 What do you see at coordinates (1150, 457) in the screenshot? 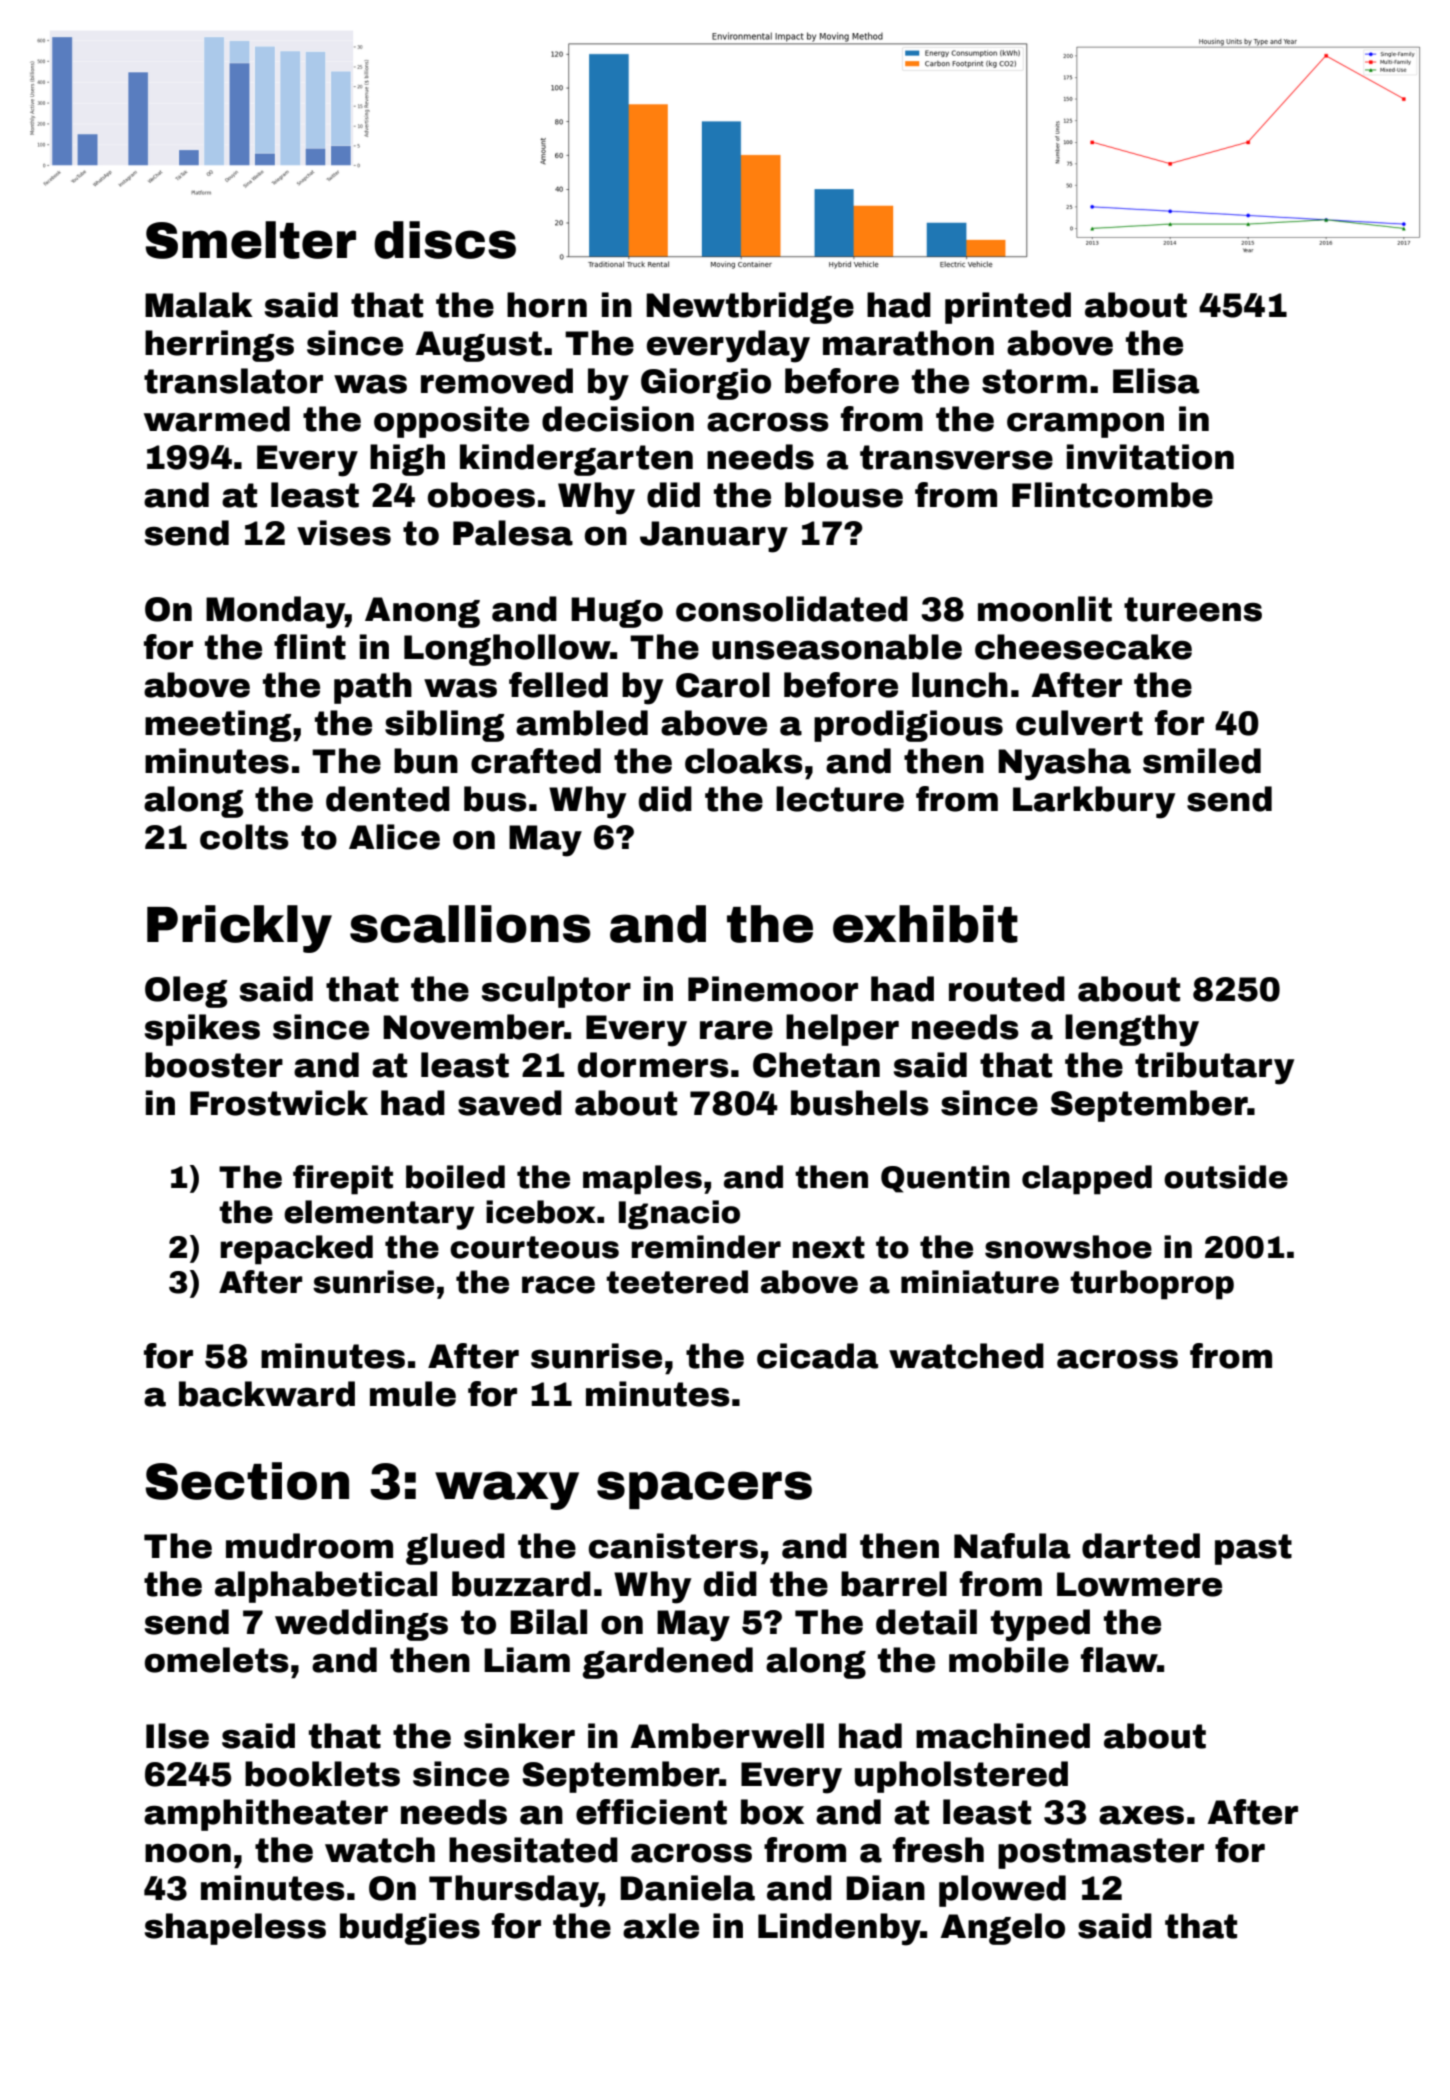
I see `invitation` at bounding box center [1150, 457].
